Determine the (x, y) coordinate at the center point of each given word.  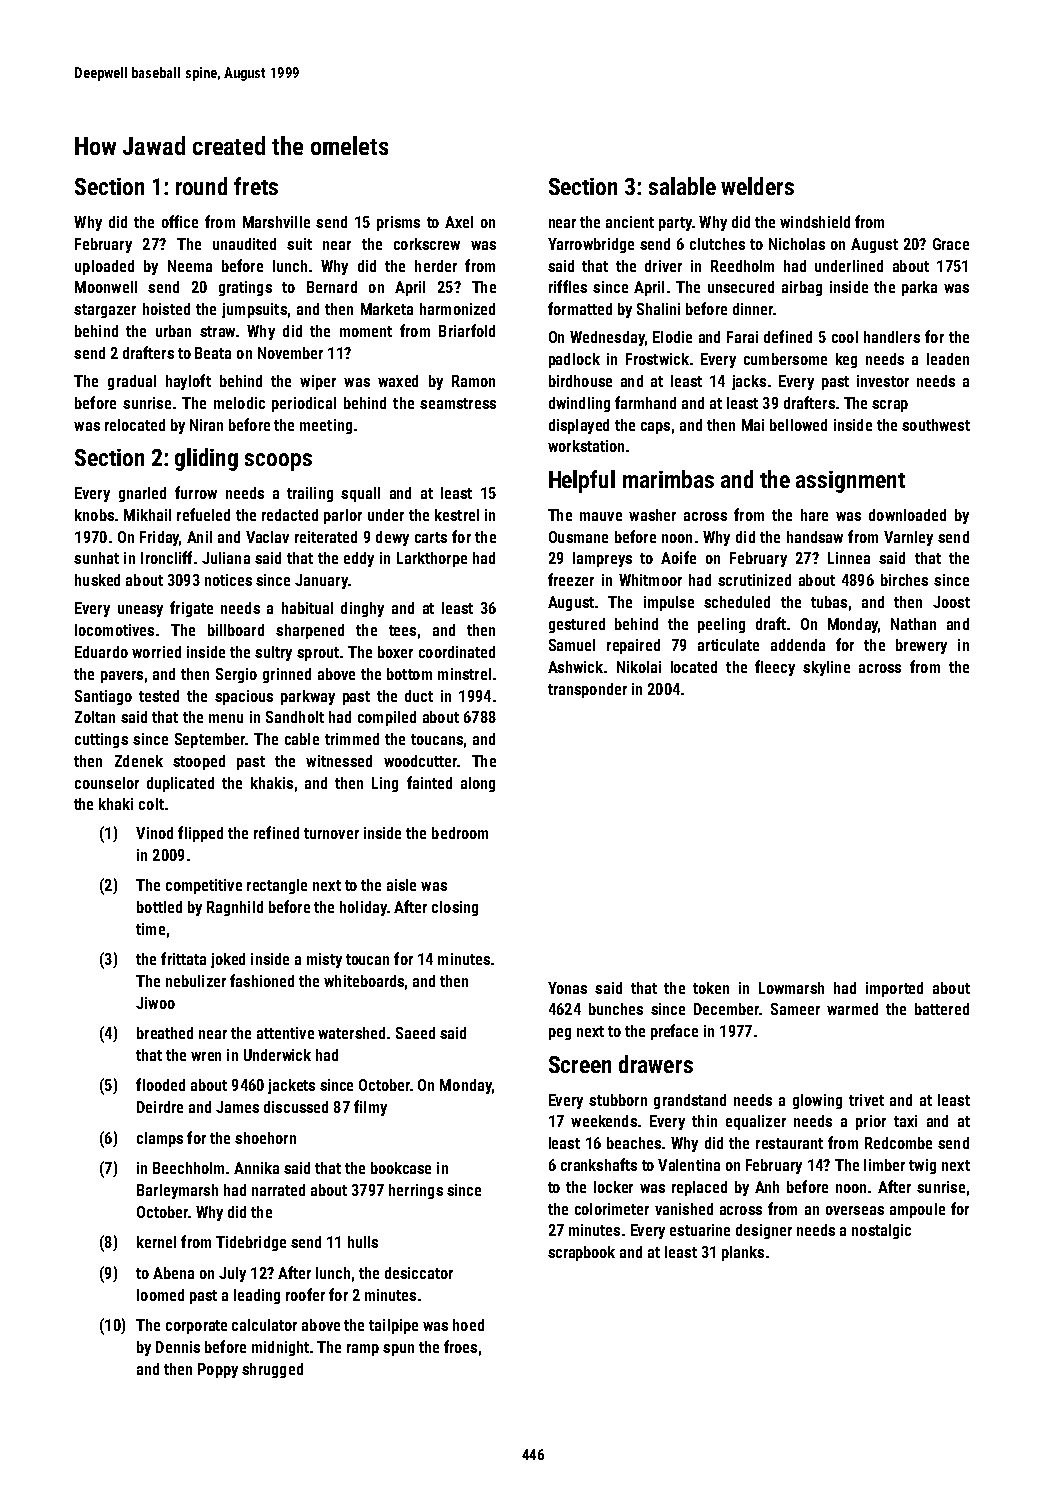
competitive (204, 886)
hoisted (166, 309)
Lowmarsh (791, 988)
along (478, 784)
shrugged (272, 1370)
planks (743, 1253)
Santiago (103, 697)
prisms (398, 223)
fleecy (775, 668)
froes (460, 1346)
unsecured (741, 287)
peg (560, 1034)
